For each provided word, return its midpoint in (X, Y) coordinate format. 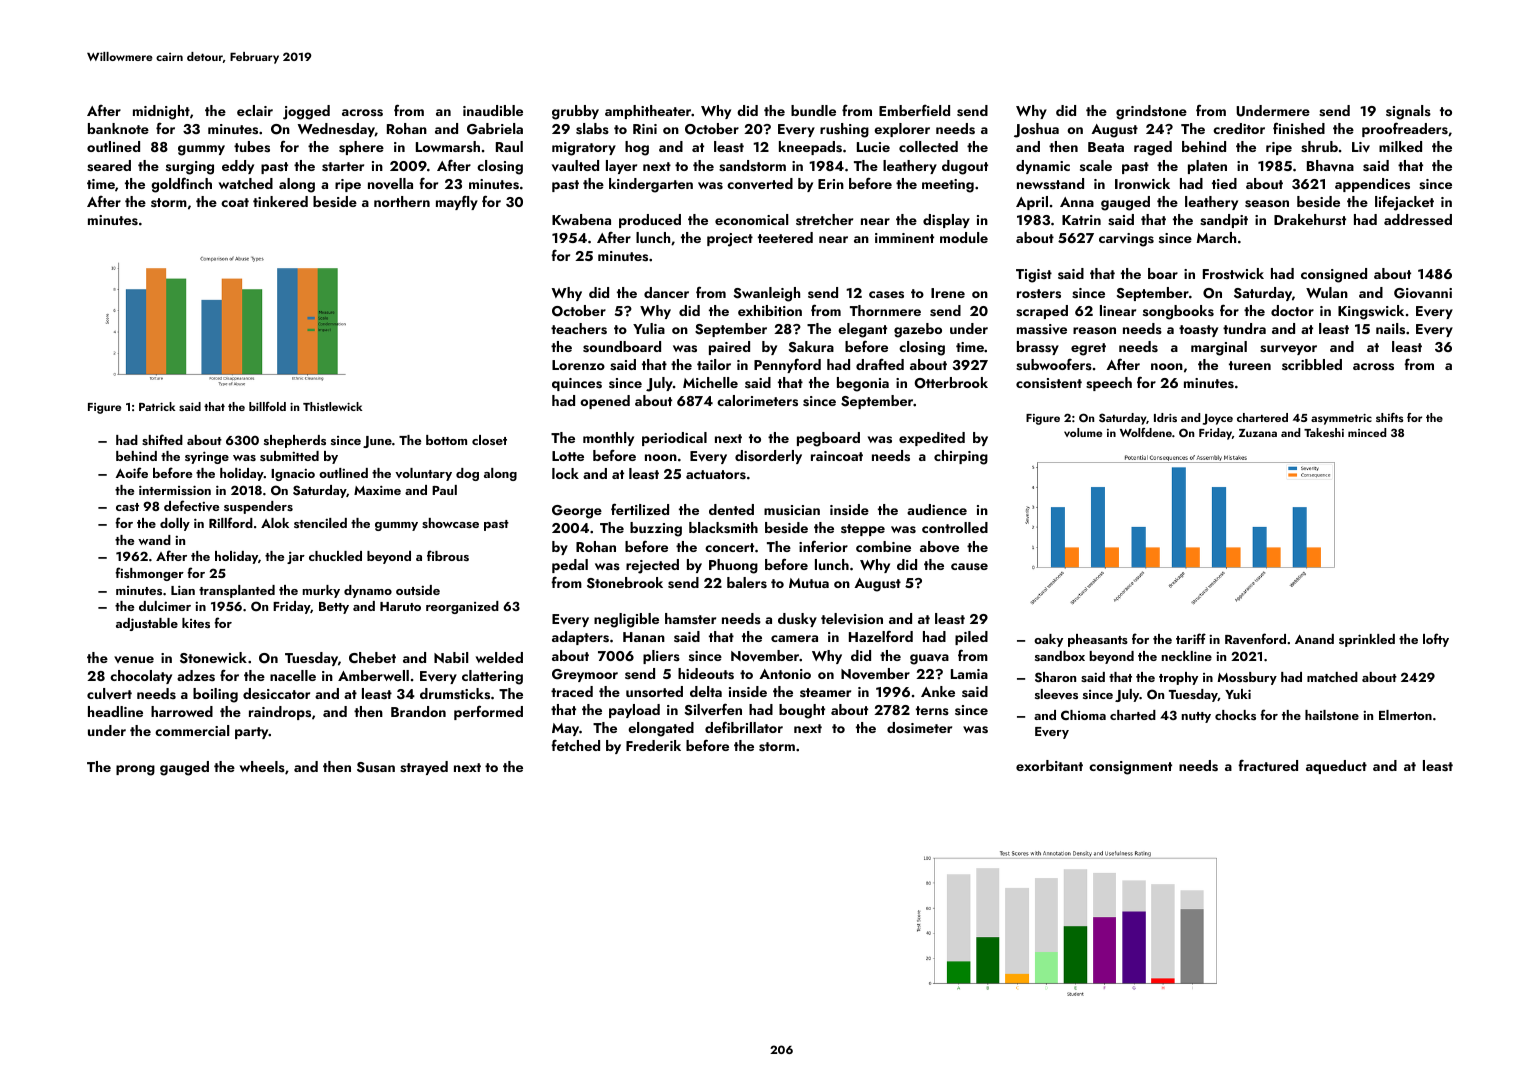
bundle (813, 110)
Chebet (372, 657)
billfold (267, 406)
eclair (255, 110)
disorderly (768, 457)
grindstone (1151, 112)
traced (572, 691)
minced (1367, 432)
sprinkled (1367, 640)
